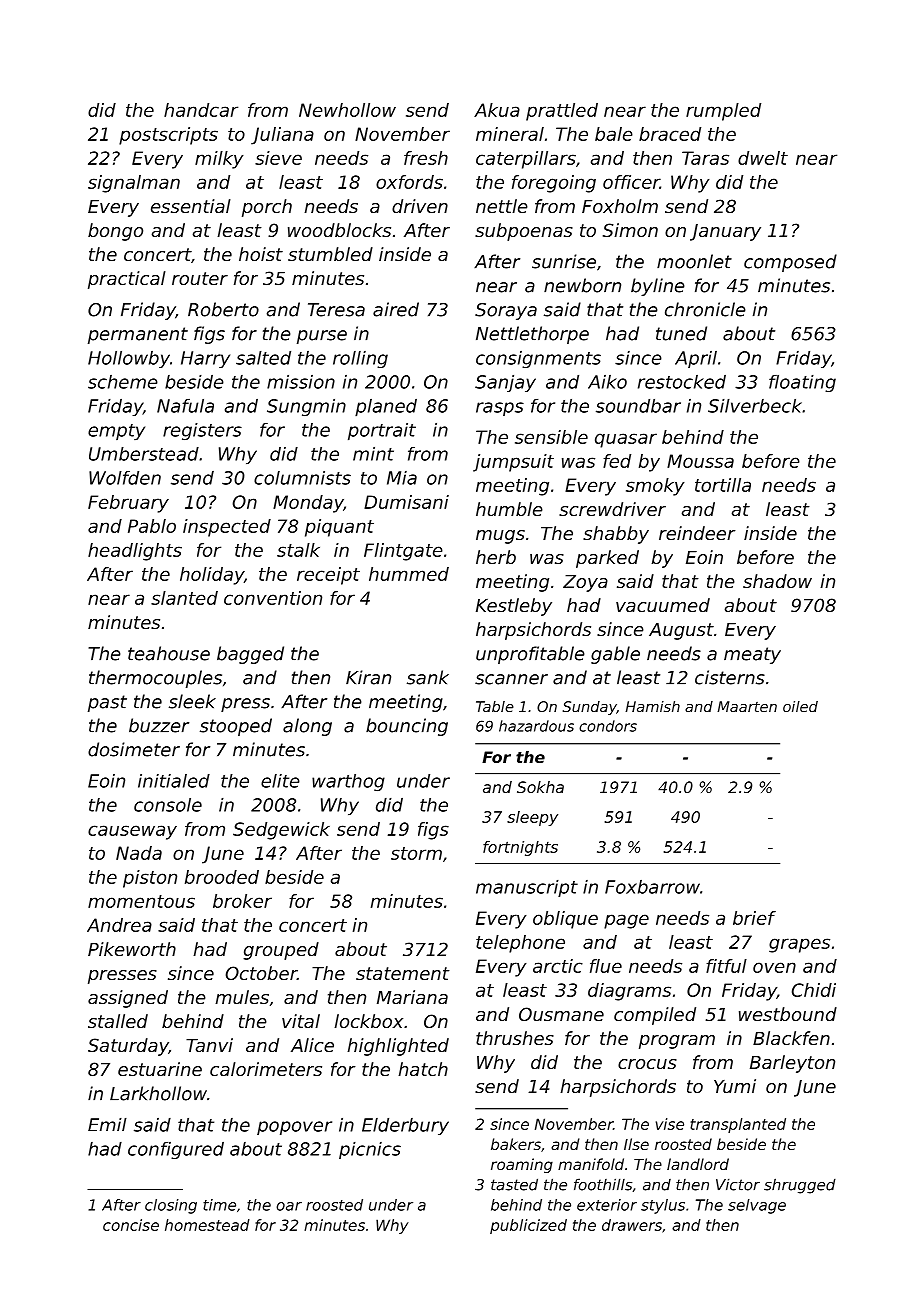 The height and width of the screenshot is (1314, 924). What do you see at coordinates (428, 677) in the screenshot?
I see `sank` at bounding box center [428, 677].
